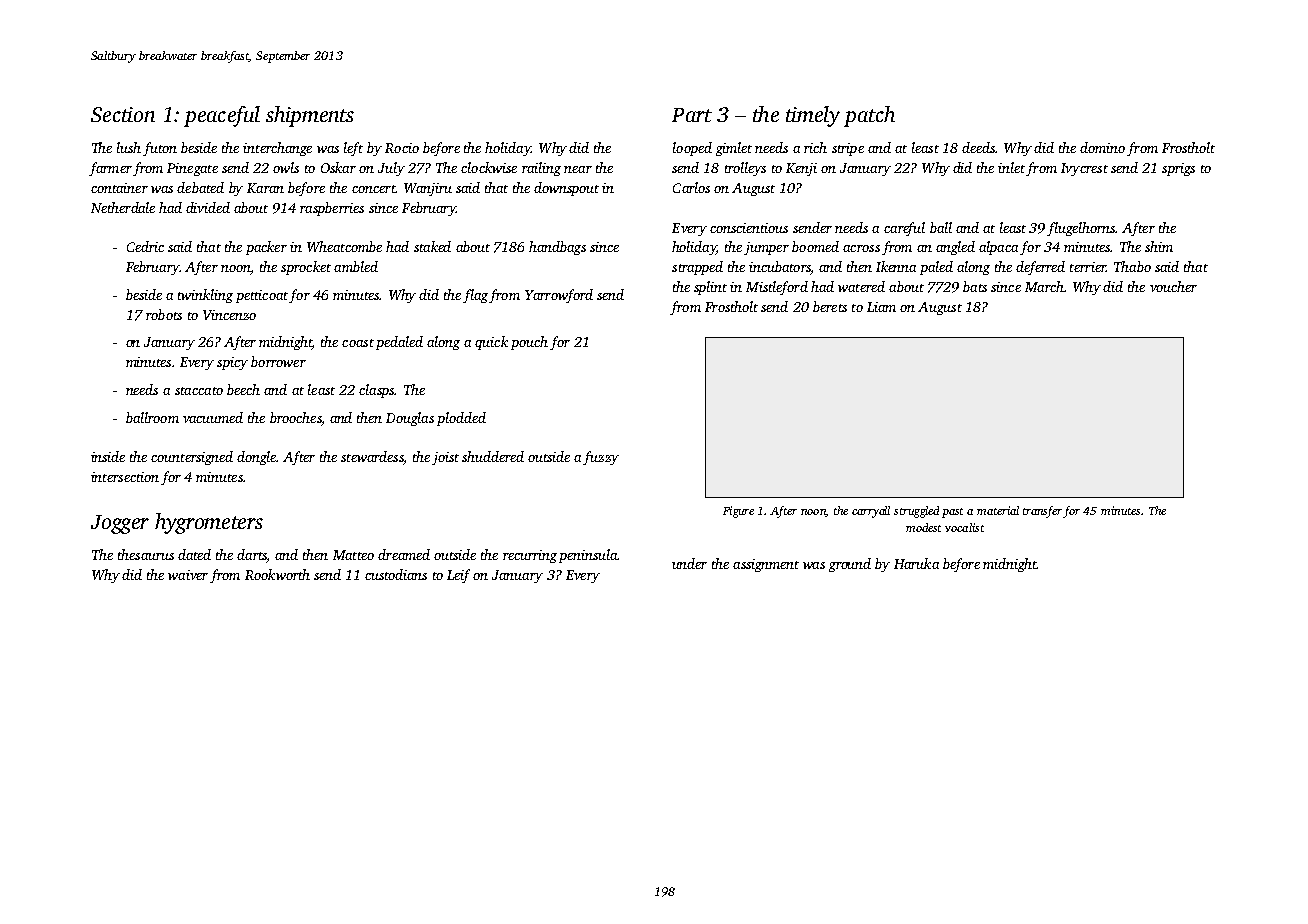  Describe the element at coordinates (229, 315) in the screenshot. I see `Vincenzo` at that location.
